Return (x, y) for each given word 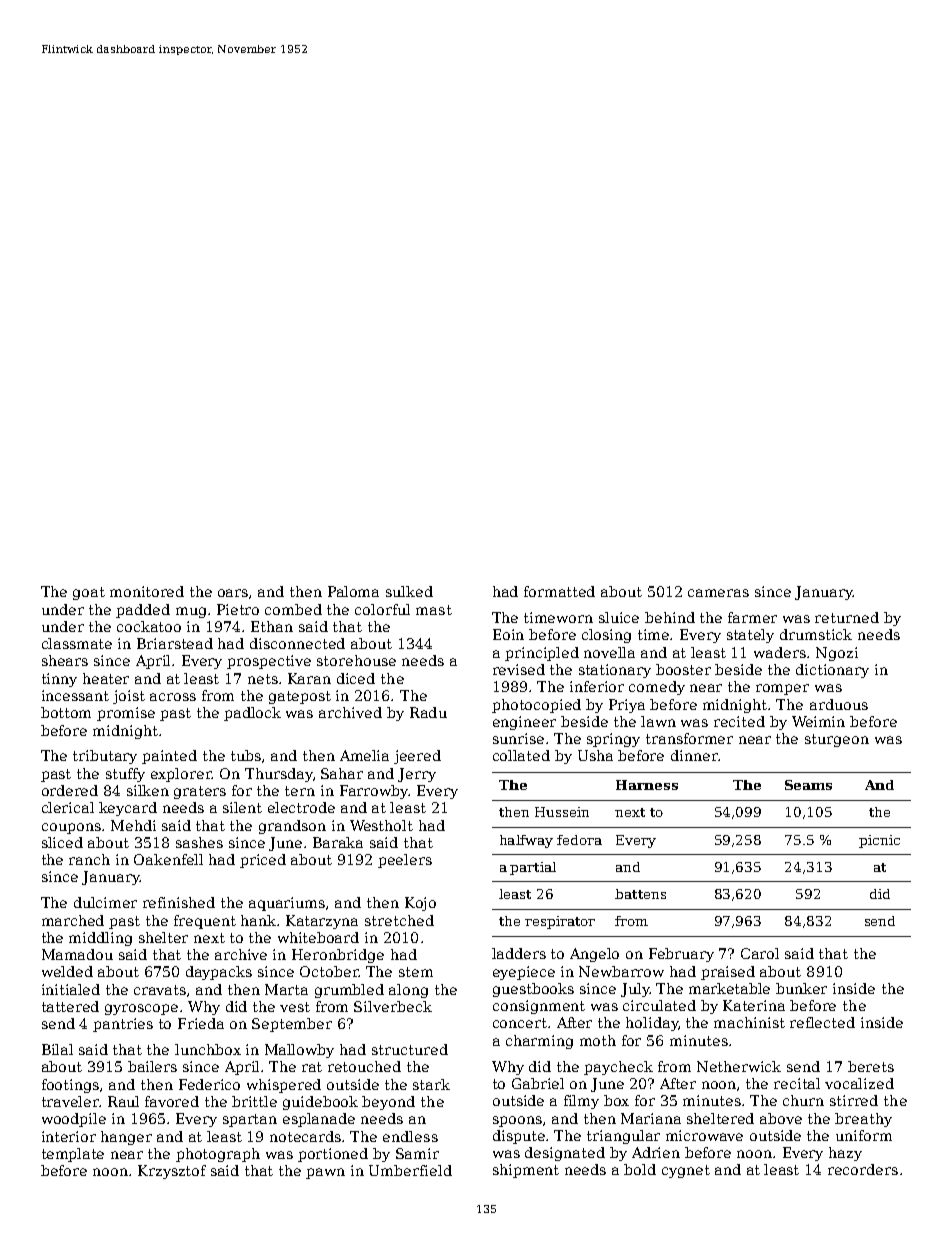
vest (295, 1007)
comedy (657, 688)
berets (871, 1066)
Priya (627, 706)
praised (728, 973)
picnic (879, 841)
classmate (77, 643)
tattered (70, 1006)
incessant (75, 695)
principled (542, 654)
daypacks (219, 973)
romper (782, 689)
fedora (579, 840)
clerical (68, 807)
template (73, 1155)
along (408, 991)
